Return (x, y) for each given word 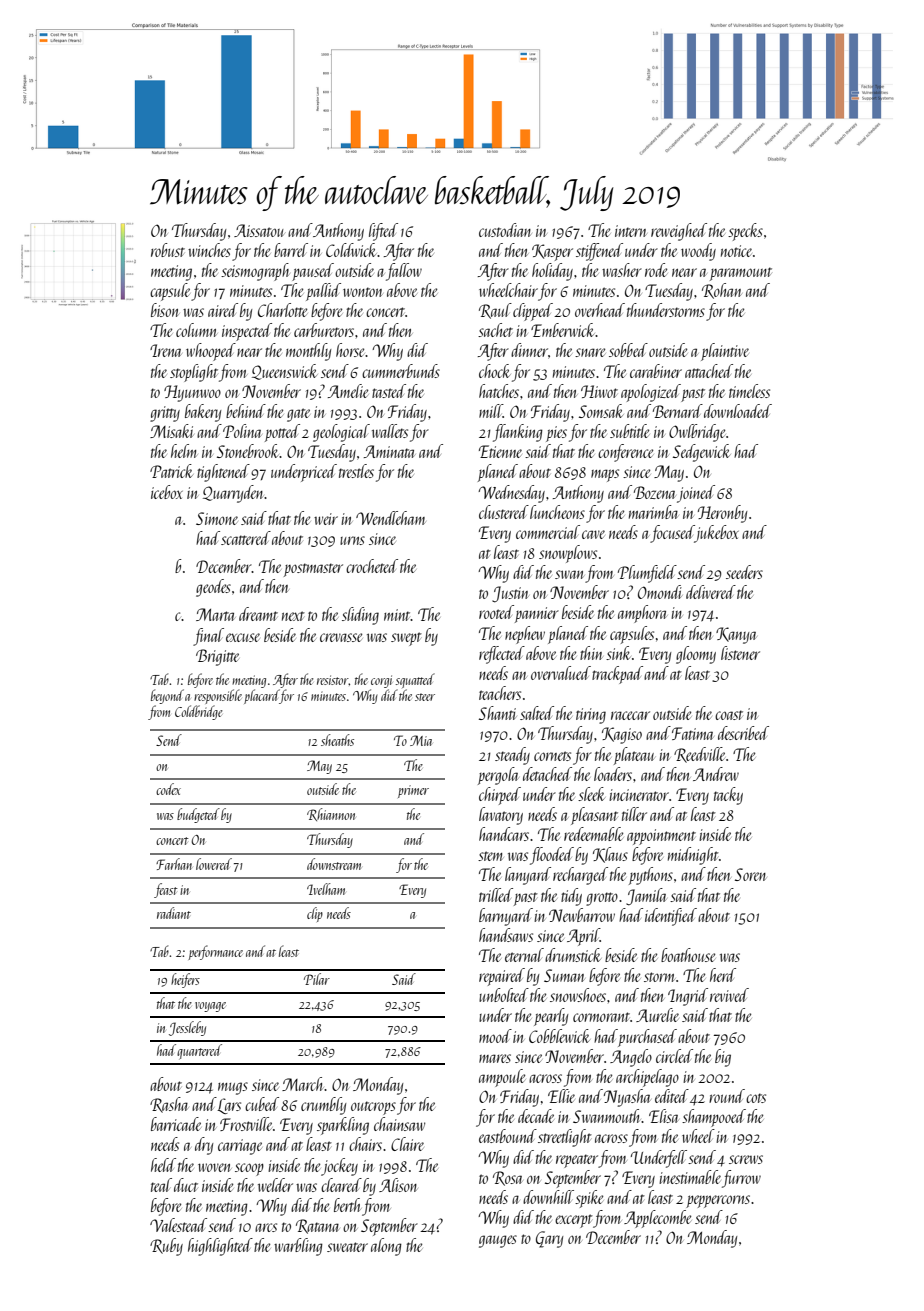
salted (537, 713)
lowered (214, 864)
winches (209, 250)
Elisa (664, 1116)
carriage (240, 1147)
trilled (496, 895)
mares (495, 1058)
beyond (167, 696)
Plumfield (647, 574)
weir (326, 519)
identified (671, 917)
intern (631, 231)
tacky (728, 796)
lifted (383, 232)
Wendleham (391, 518)
